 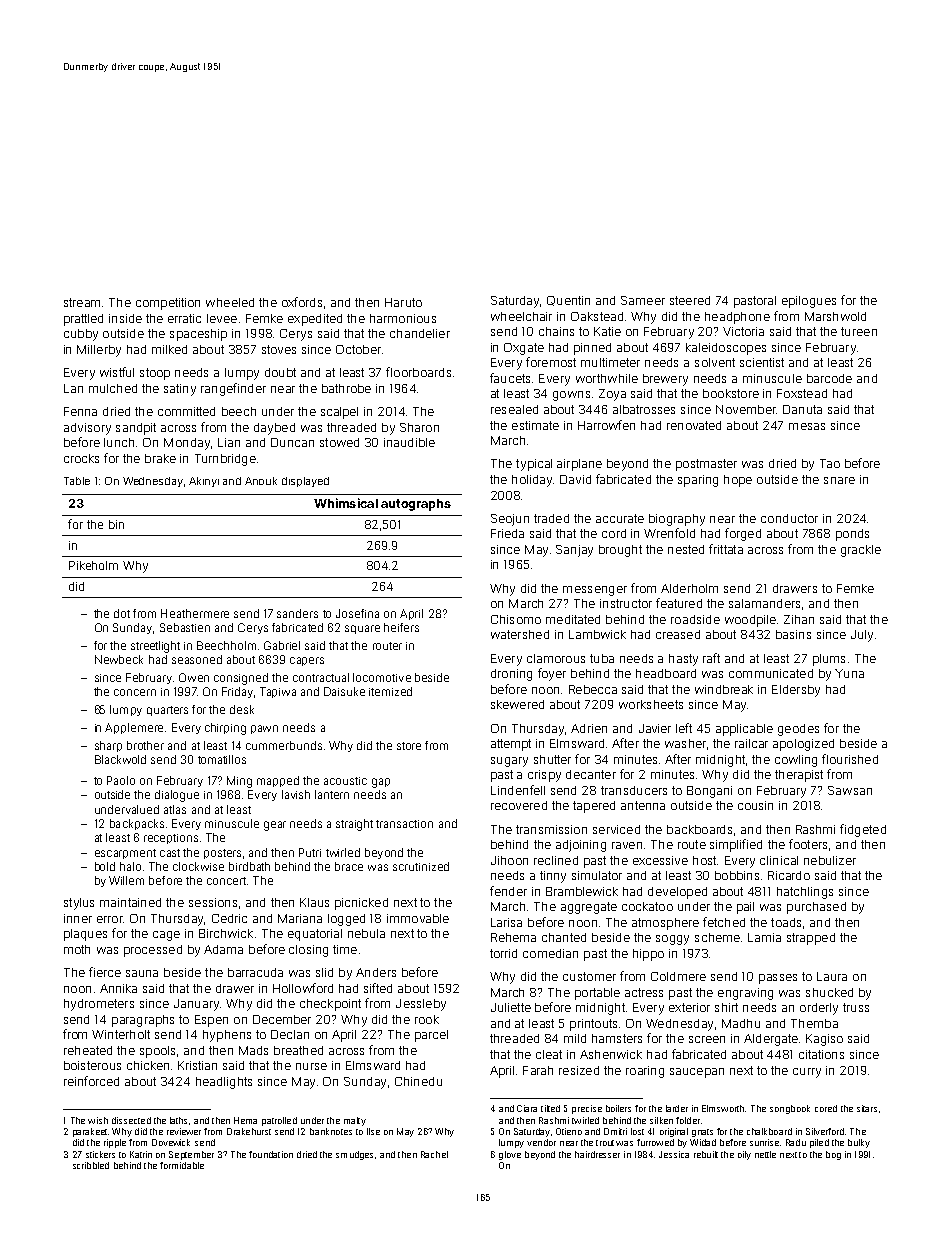 I want to click on milked, so click(x=169, y=349).
